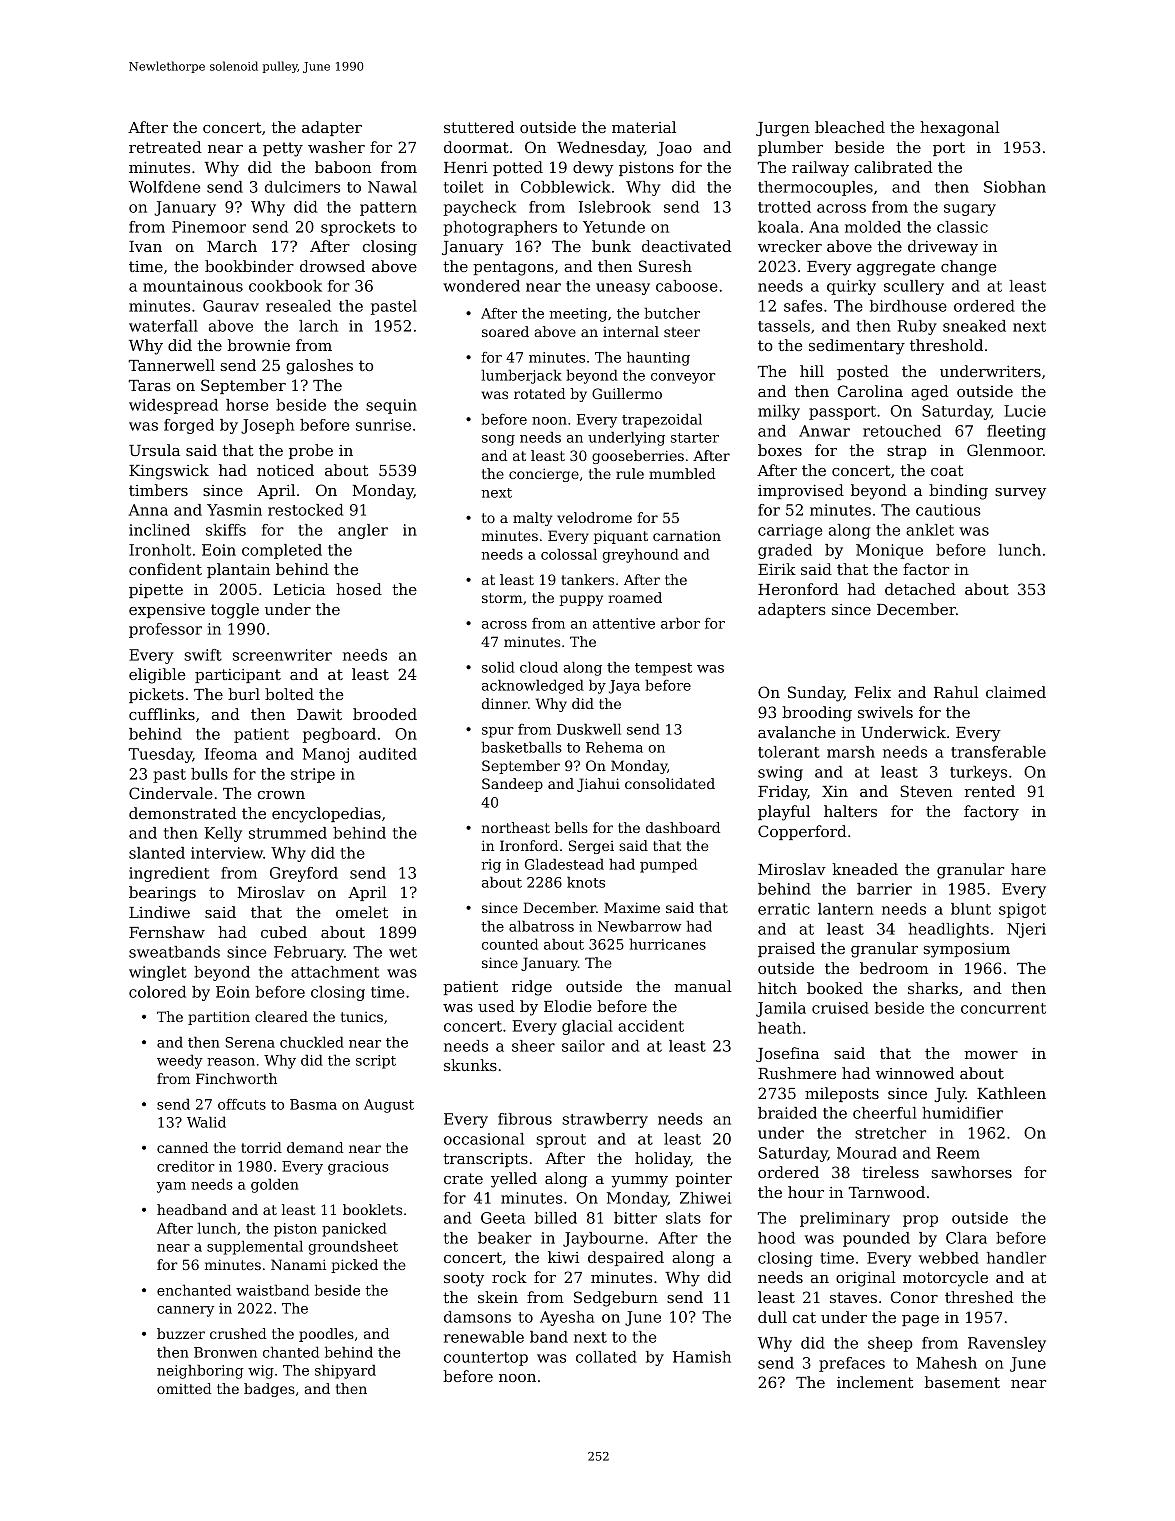 The width and height of the screenshot is (1175, 1521). What do you see at coordinates (644, 127) in the screenshot?
I see `material` at bounding box center [644, 127].
